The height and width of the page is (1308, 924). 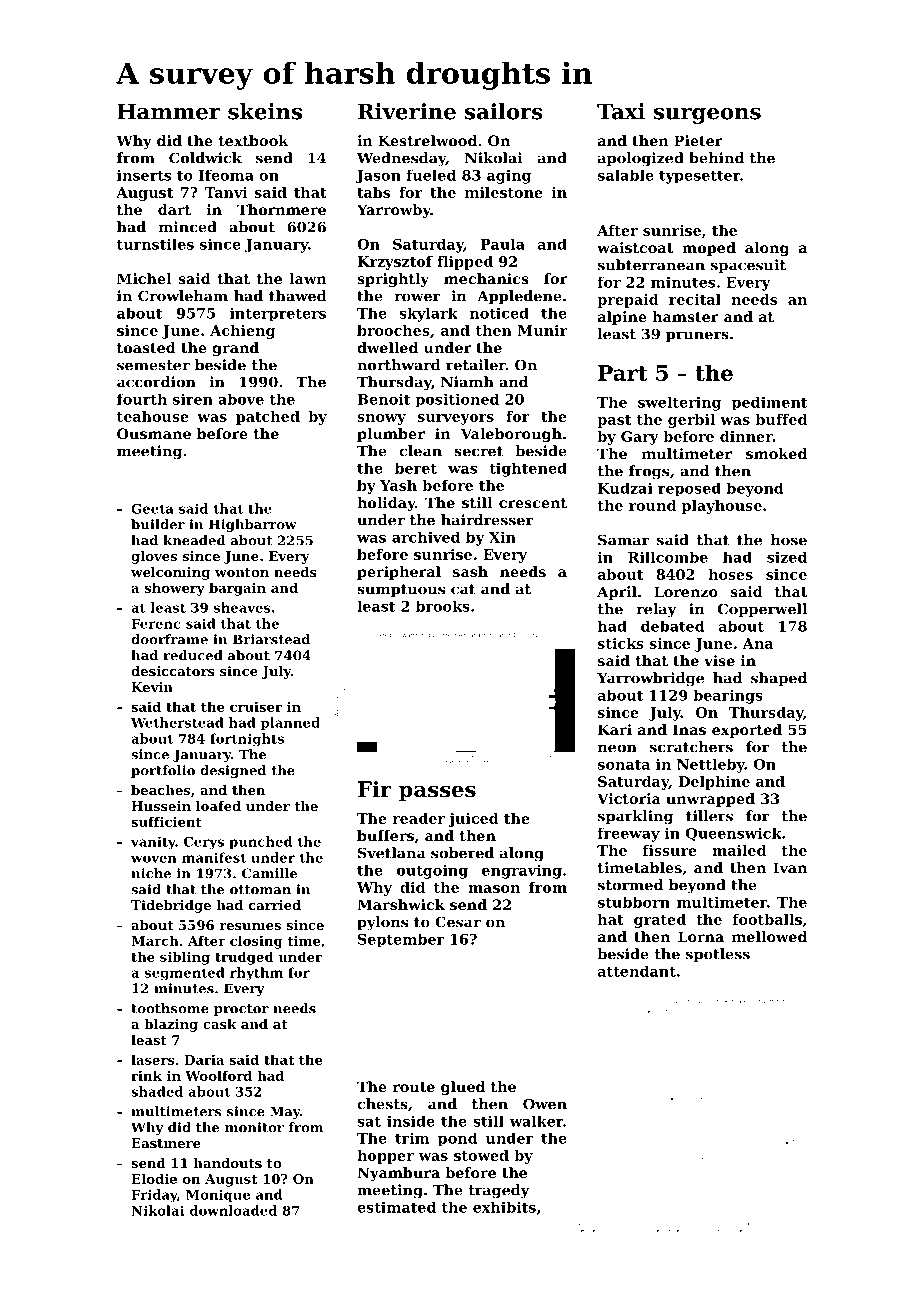 I want to click on estimated, so click(x=396, y=1207).
